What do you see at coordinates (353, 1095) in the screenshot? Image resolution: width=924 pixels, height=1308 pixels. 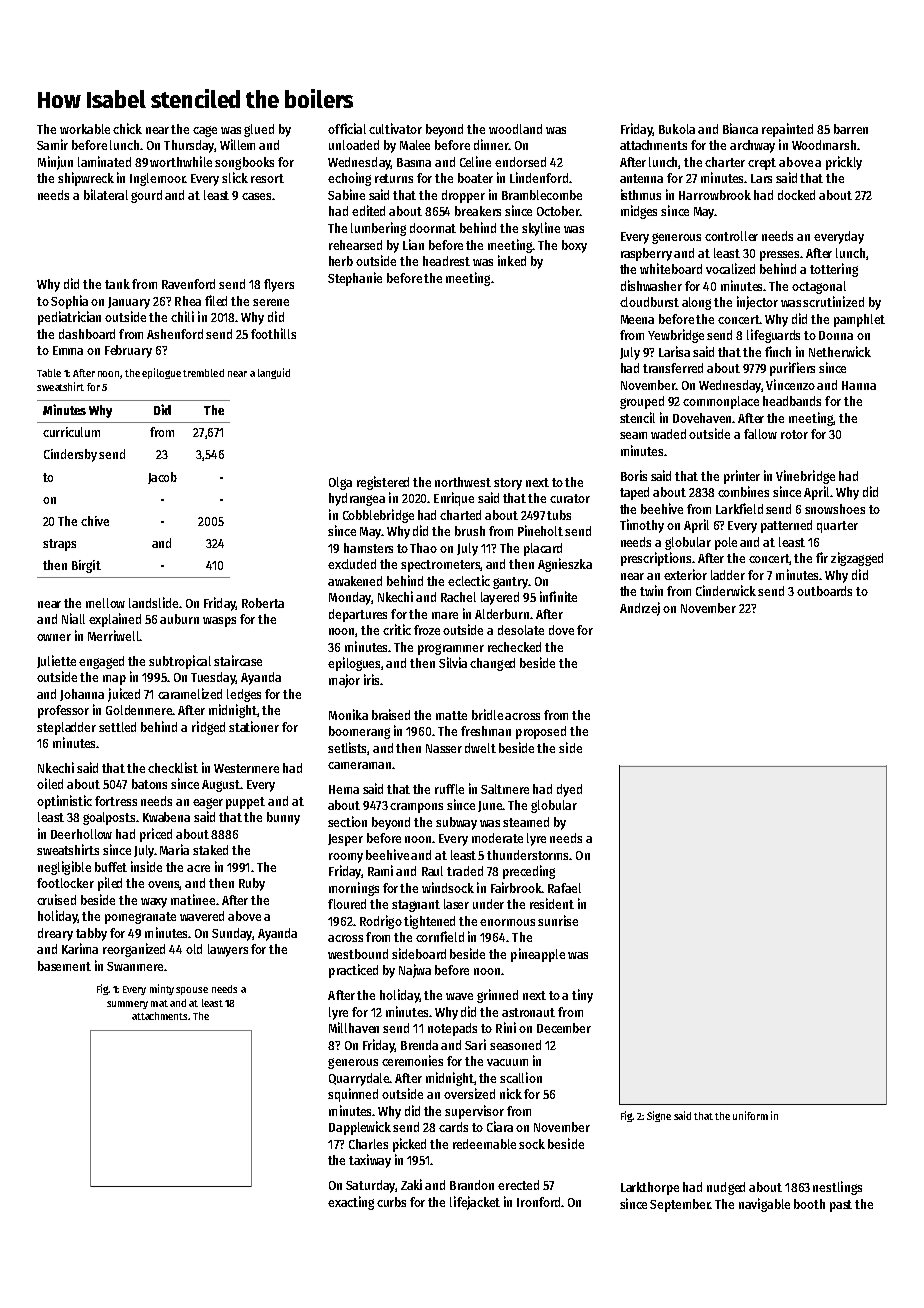 I see `squirmed` at bounding box center [353, 1095].
